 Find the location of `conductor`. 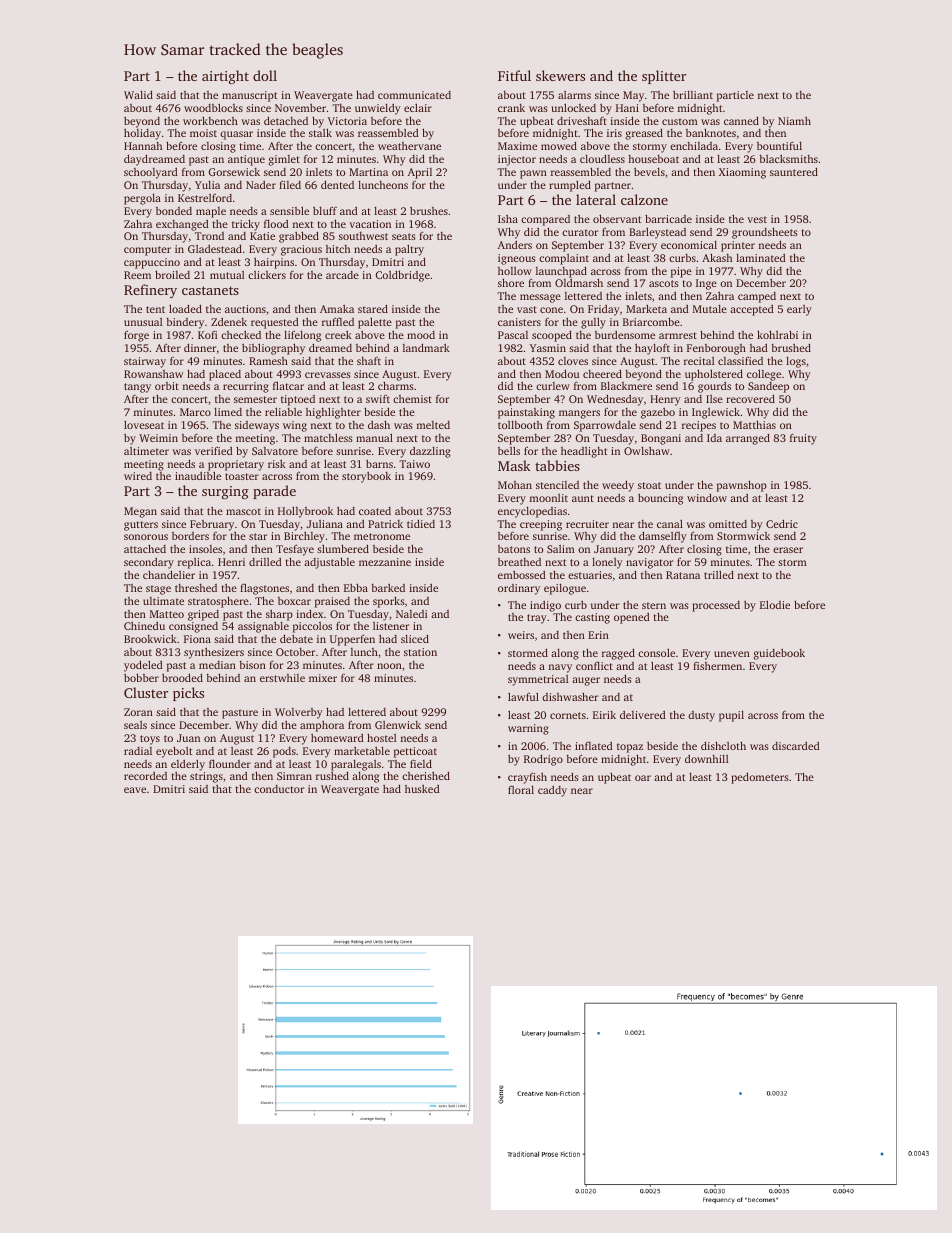

conductor is located at coordinates (279, 789).
